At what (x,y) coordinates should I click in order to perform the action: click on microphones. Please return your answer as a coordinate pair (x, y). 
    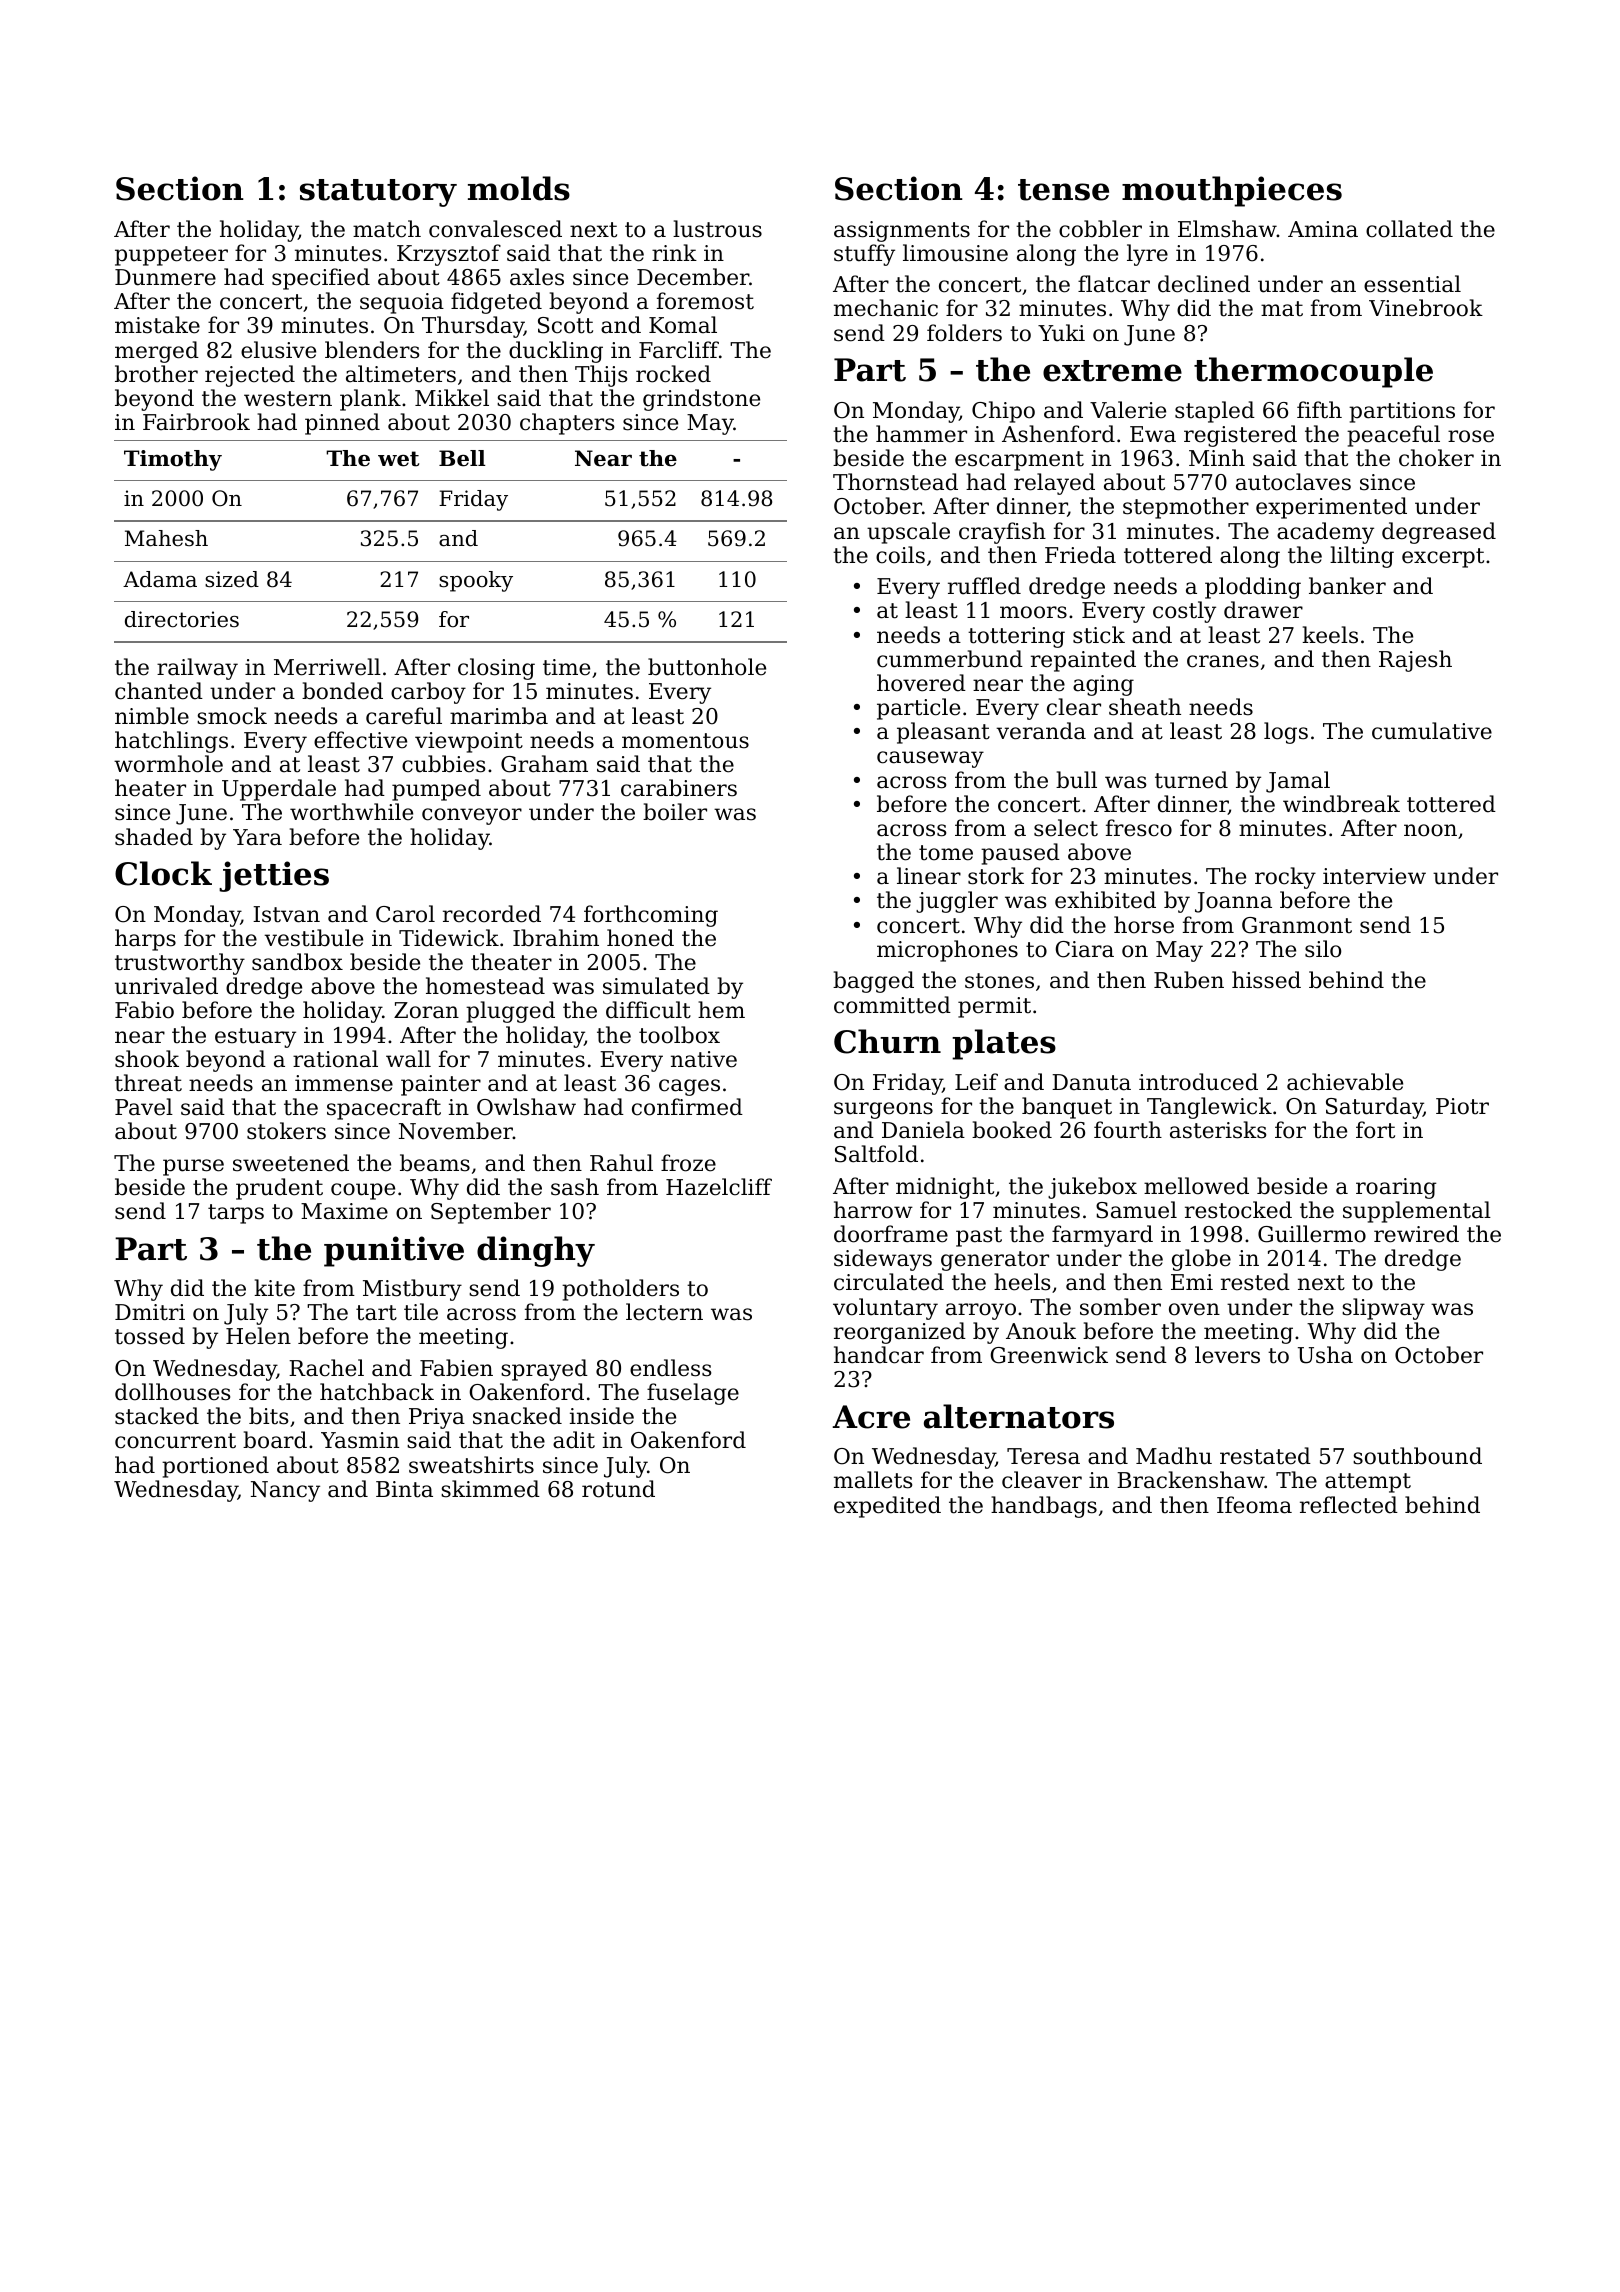
    Looking at the image, I should click on (947, 951).
